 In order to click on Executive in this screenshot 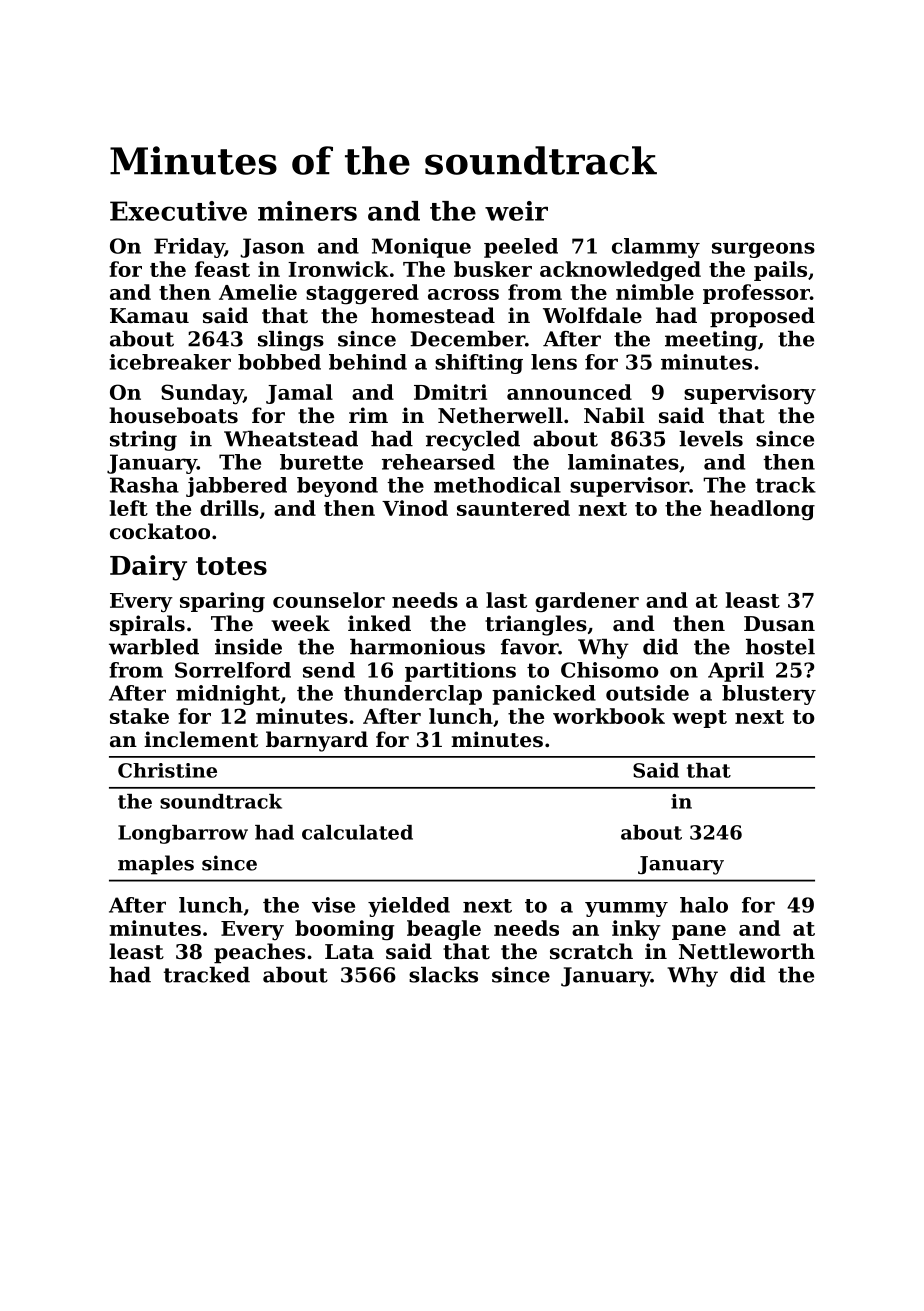, I will do `click(178, 211)`.
